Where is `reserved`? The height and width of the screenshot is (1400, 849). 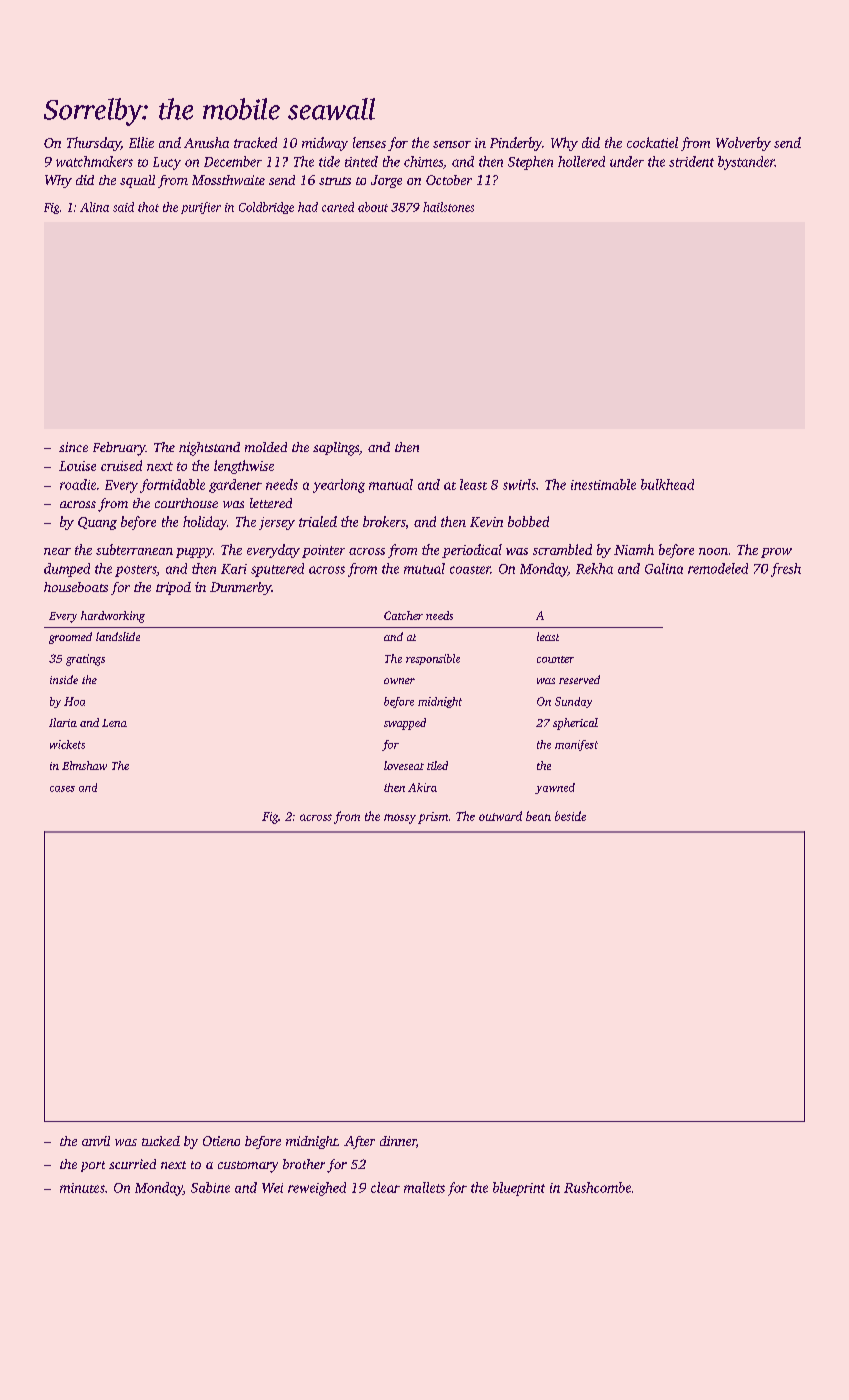
reserved is located at coordinates (579, 679).
